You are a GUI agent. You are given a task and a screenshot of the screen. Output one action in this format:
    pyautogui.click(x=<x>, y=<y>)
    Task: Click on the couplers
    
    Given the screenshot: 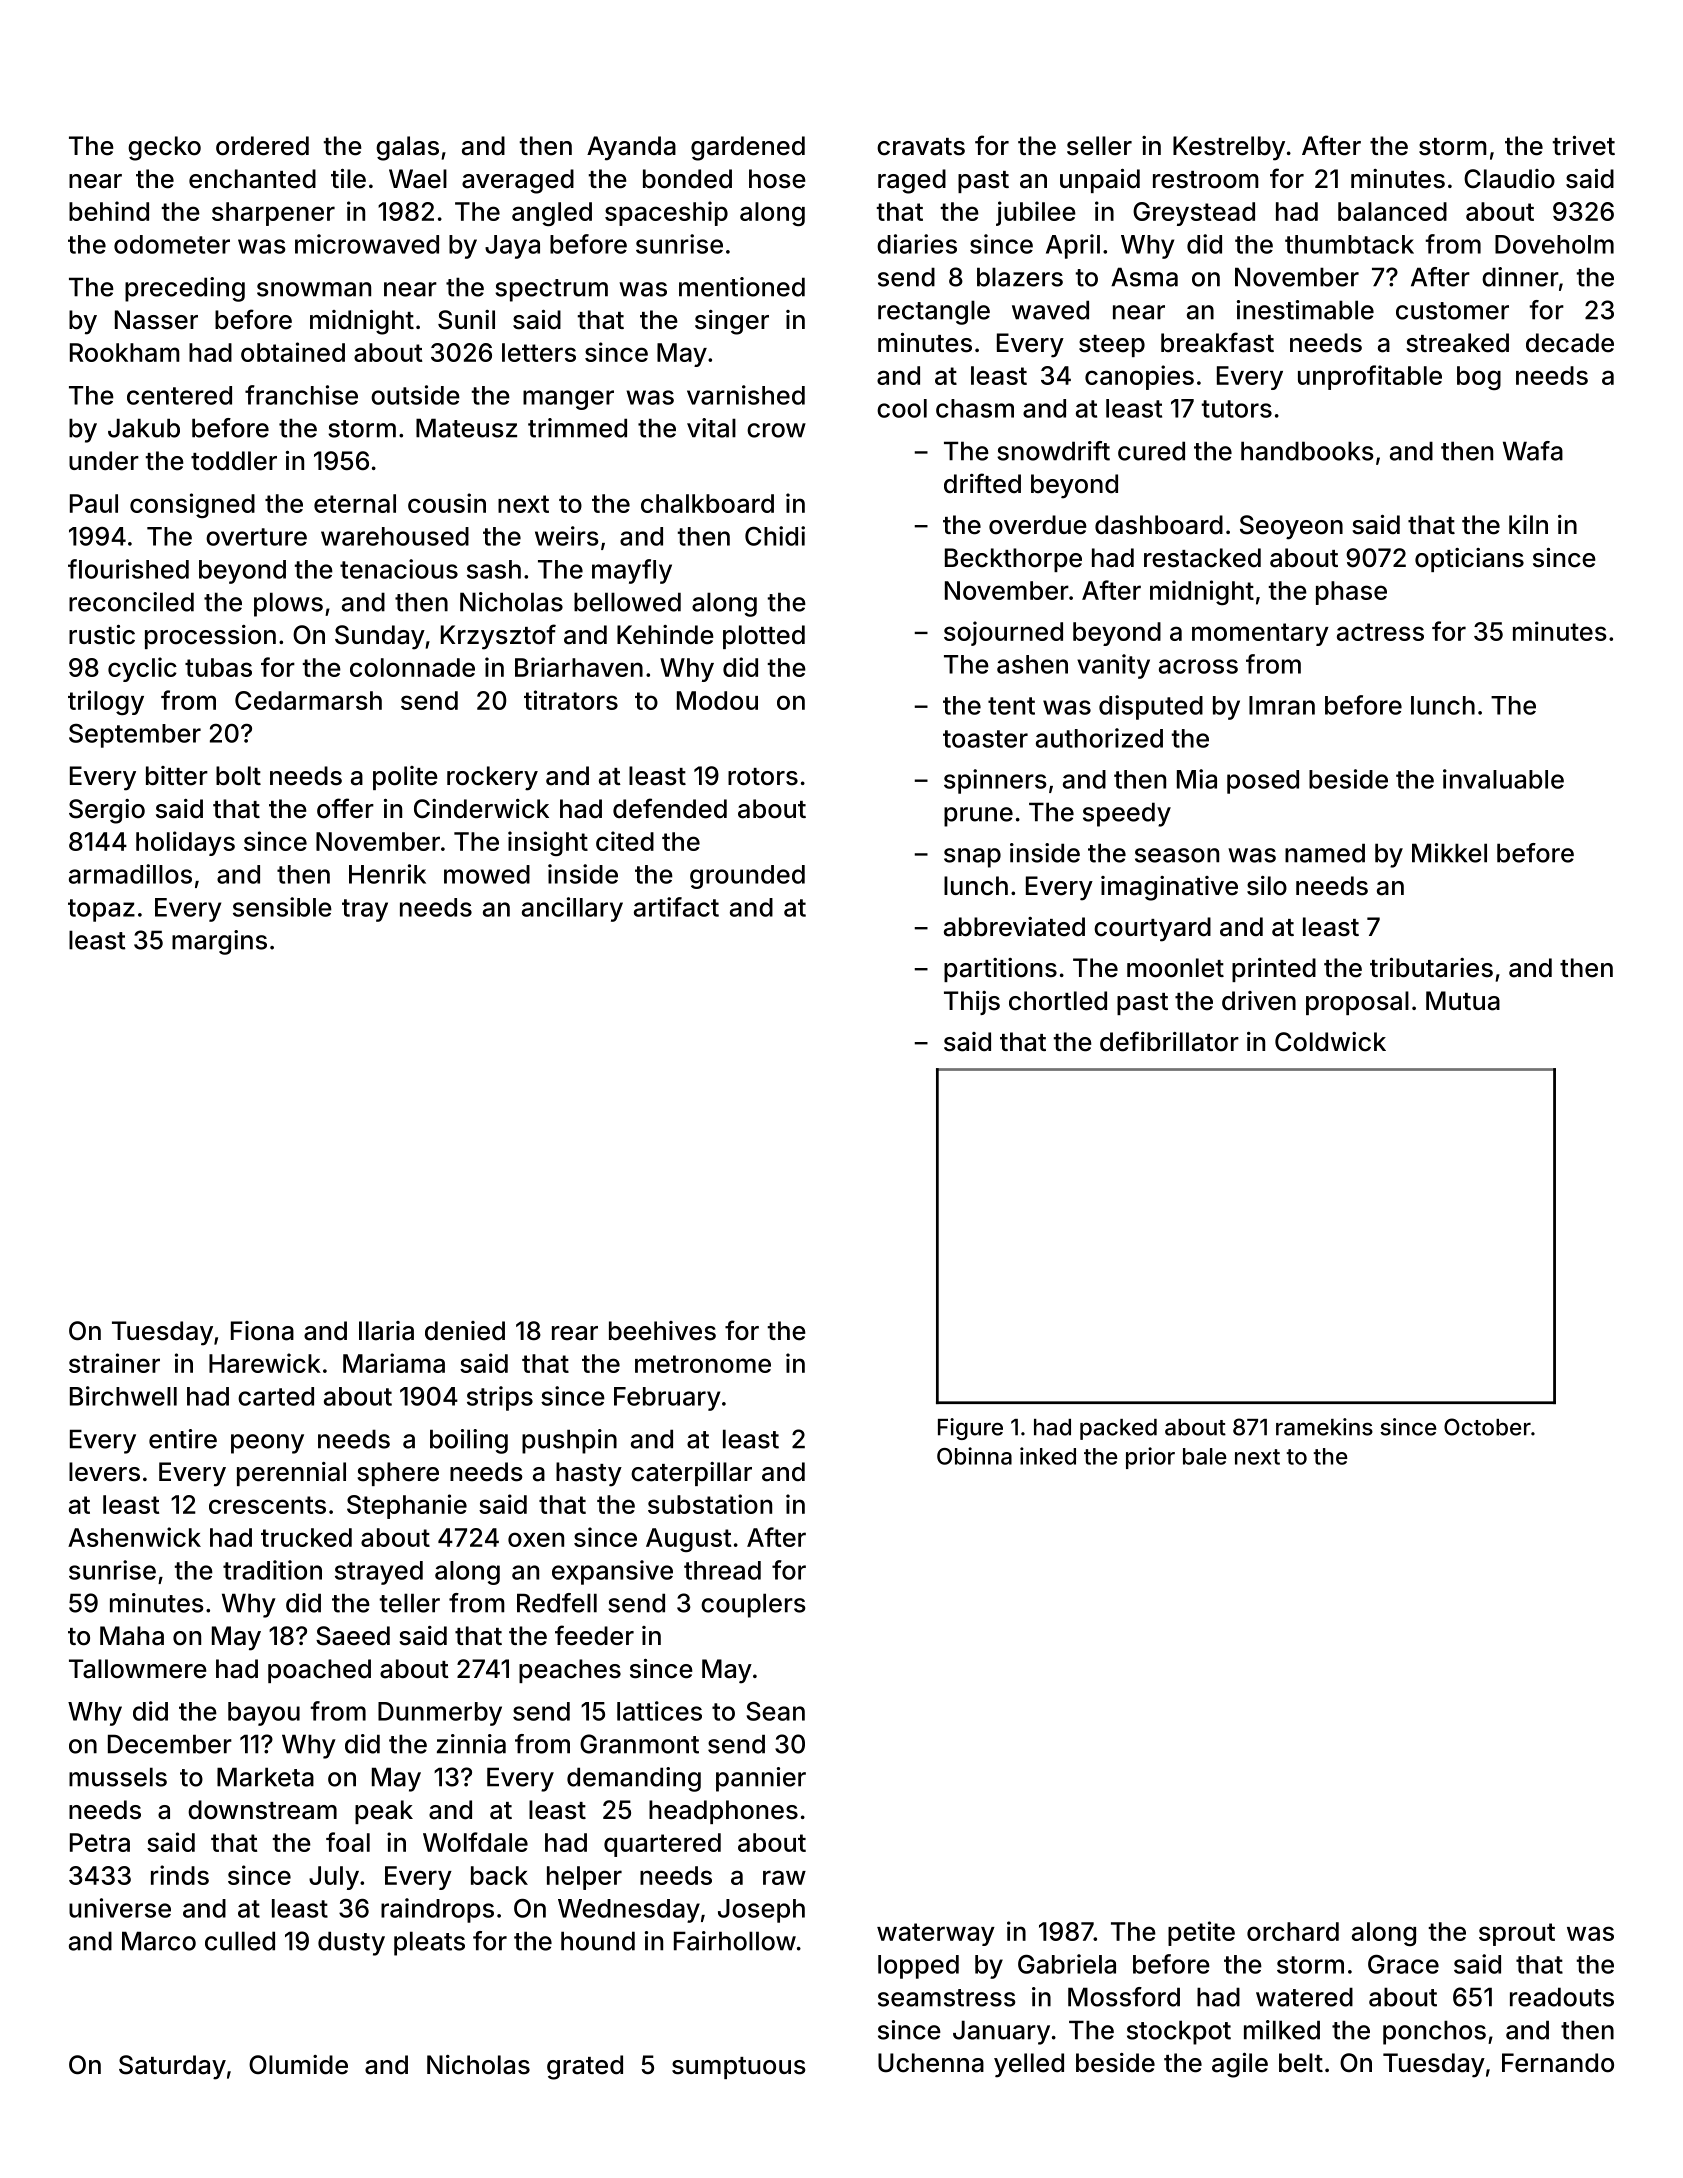 What is the action you would take?
    pyautogui.click(x=753, y=1605)
